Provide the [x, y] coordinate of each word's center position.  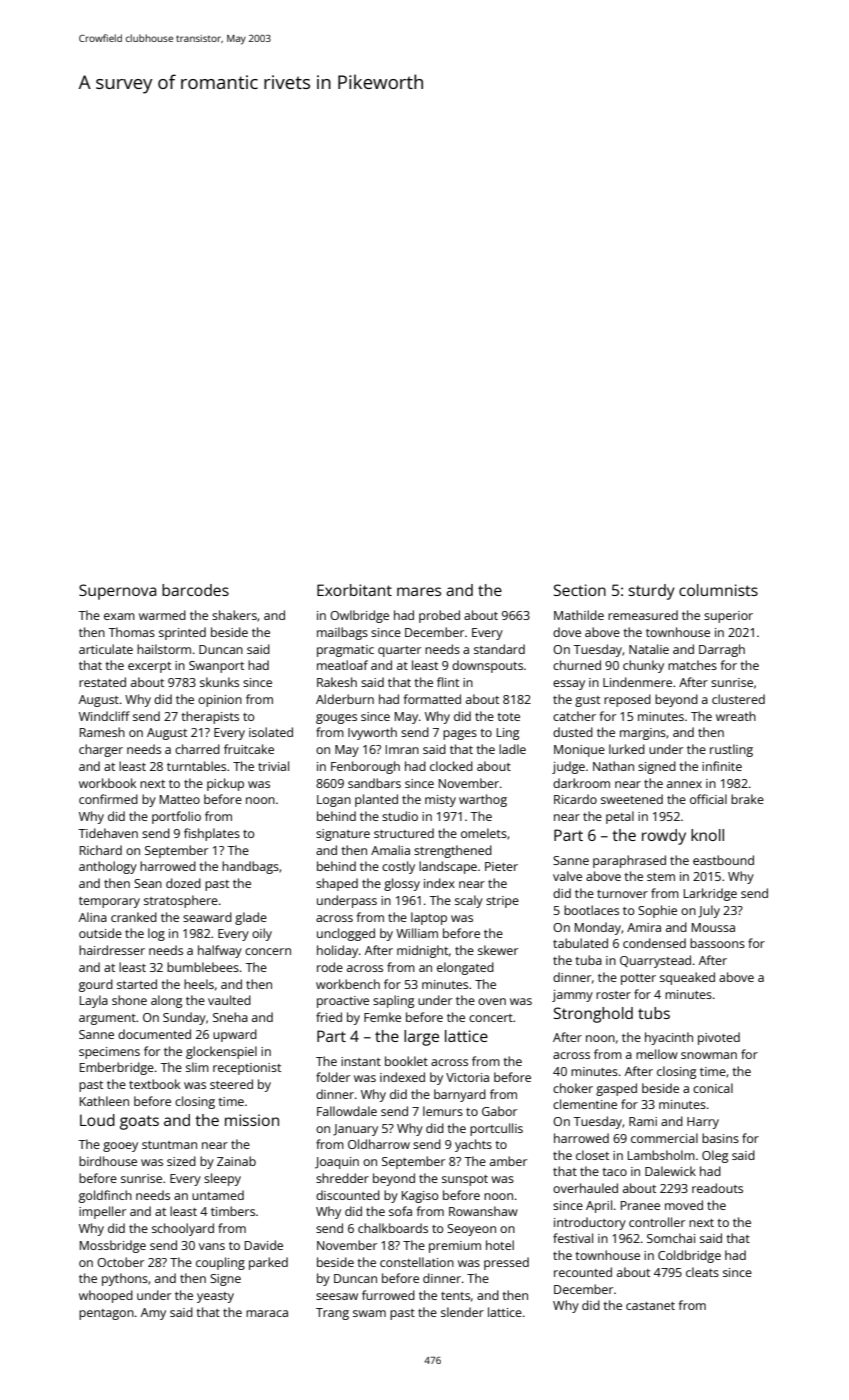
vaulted [229, 1000]
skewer [498, 950]
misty [440, 801]
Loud [97, 1120]
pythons [125, 1279]
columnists [718, 590]
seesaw [337, 1296]
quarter [399, 651]
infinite [722, 766]
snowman [709, 1055]
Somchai [671, 1238]
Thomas [131, 632]
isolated [271, 732]
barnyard [460, 1095]
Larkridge [710, 894]
